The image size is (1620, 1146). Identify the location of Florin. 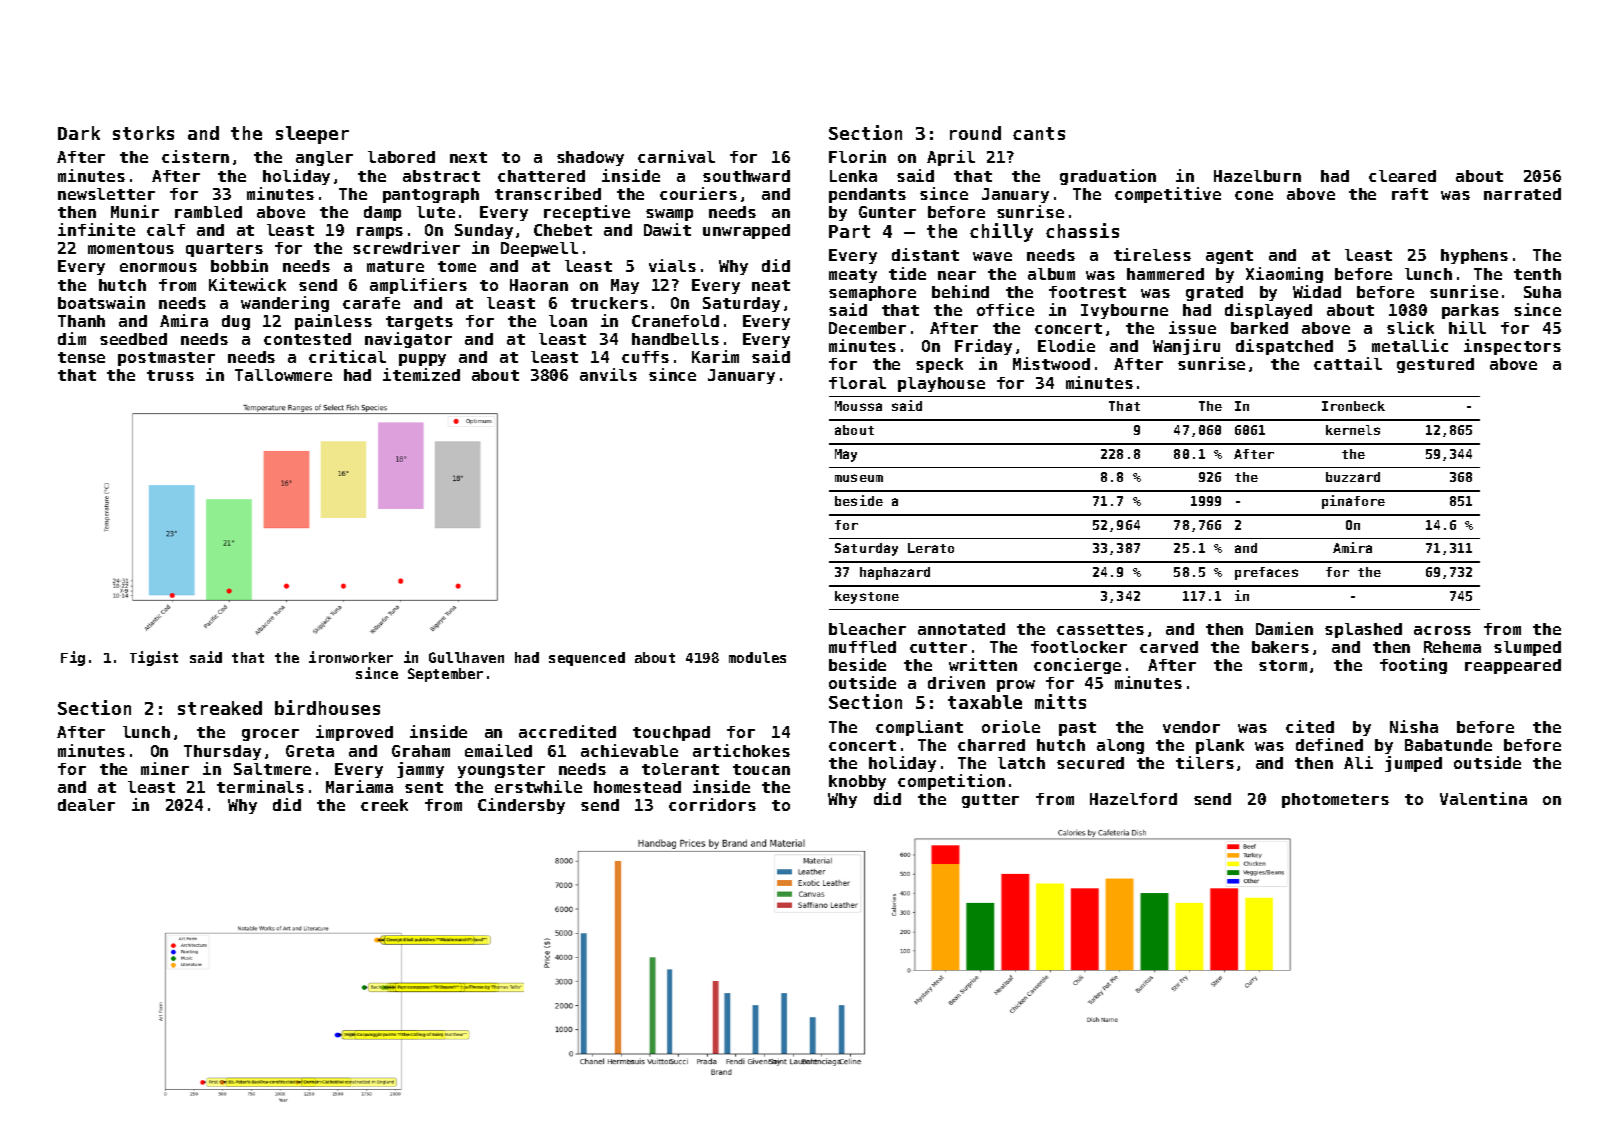
(857, 156).
